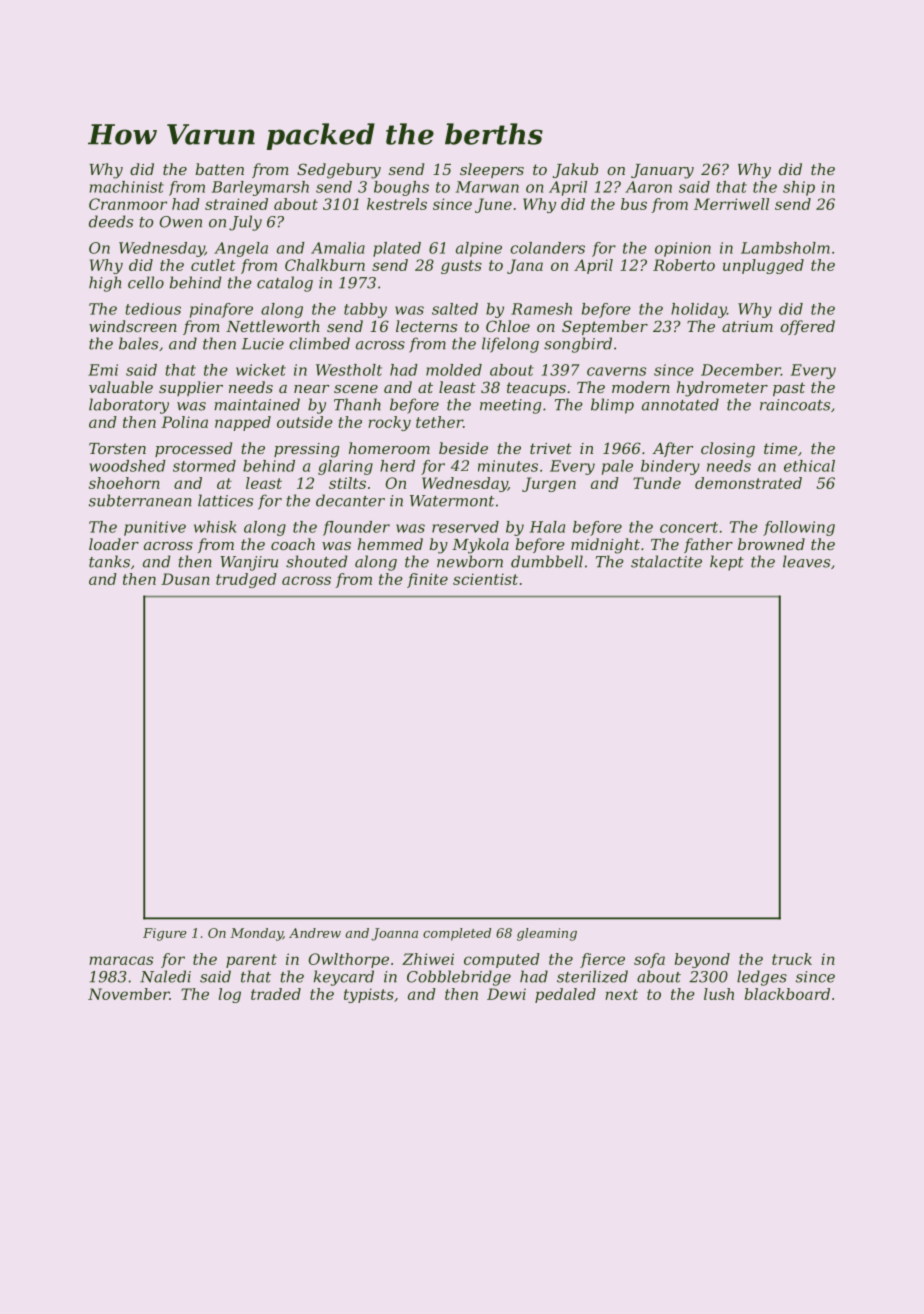 Image resolution: width=924 pixels, height=1314 pixels. What do you see at coordinates (666, 561) in the screenshot?
I see `stalactite` at bounding box center [666, 561].
